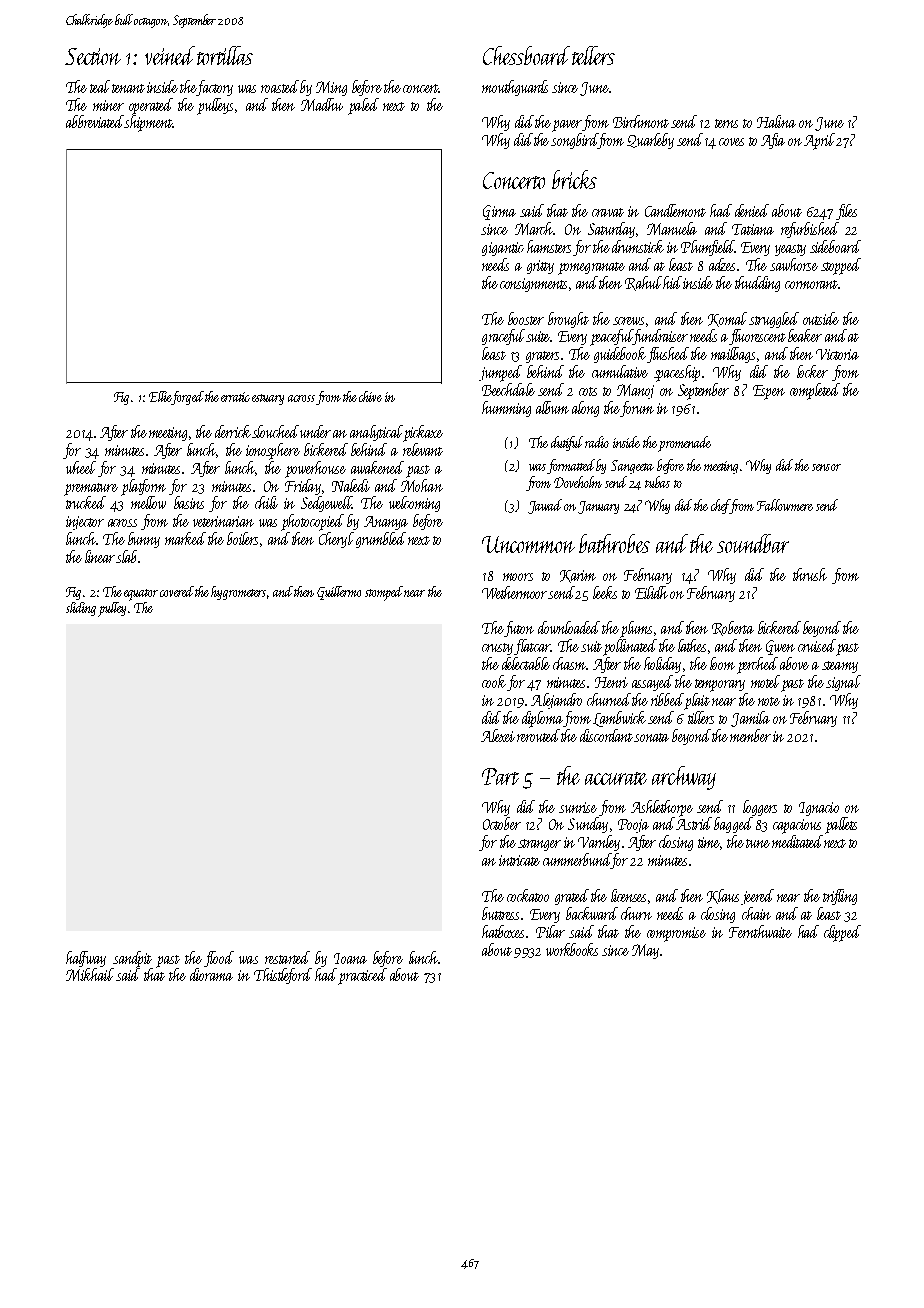 The height and width of the page is (1308, 924). Describe the element at coordinates (843, 683) in the page. I see `signal` at that location.
